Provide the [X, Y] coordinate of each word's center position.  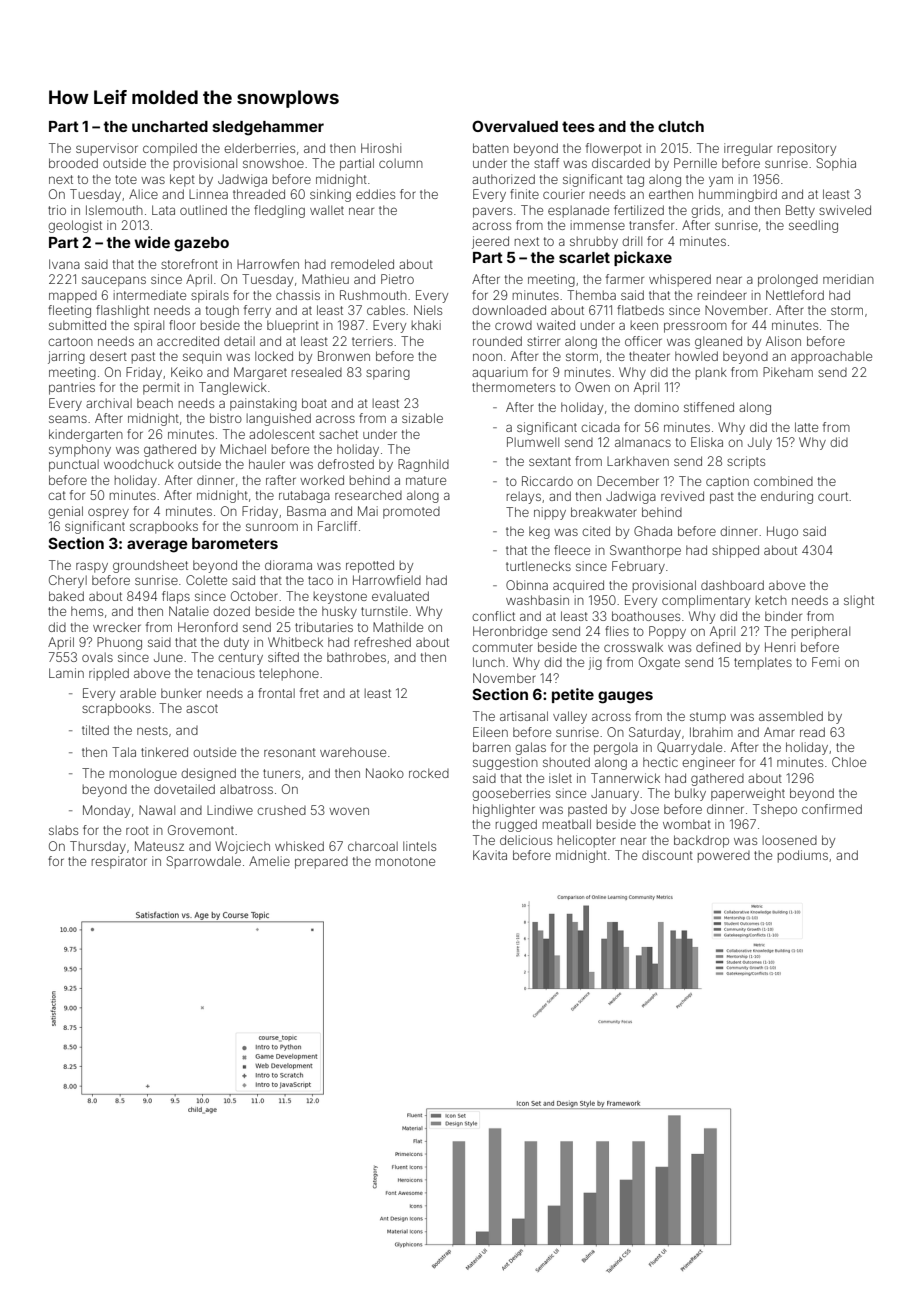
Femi [826, 662]
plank [711, 373]
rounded [497, 341]
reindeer [722, 295]
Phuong [119, 643]
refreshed [383, 642]
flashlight [122, 311]
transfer [651, 225]
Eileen [490, 732]
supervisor [107, 149]
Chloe [849, 762]
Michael [243, 449]
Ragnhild [423, 465]
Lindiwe [230, 810]
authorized [503, 179]
